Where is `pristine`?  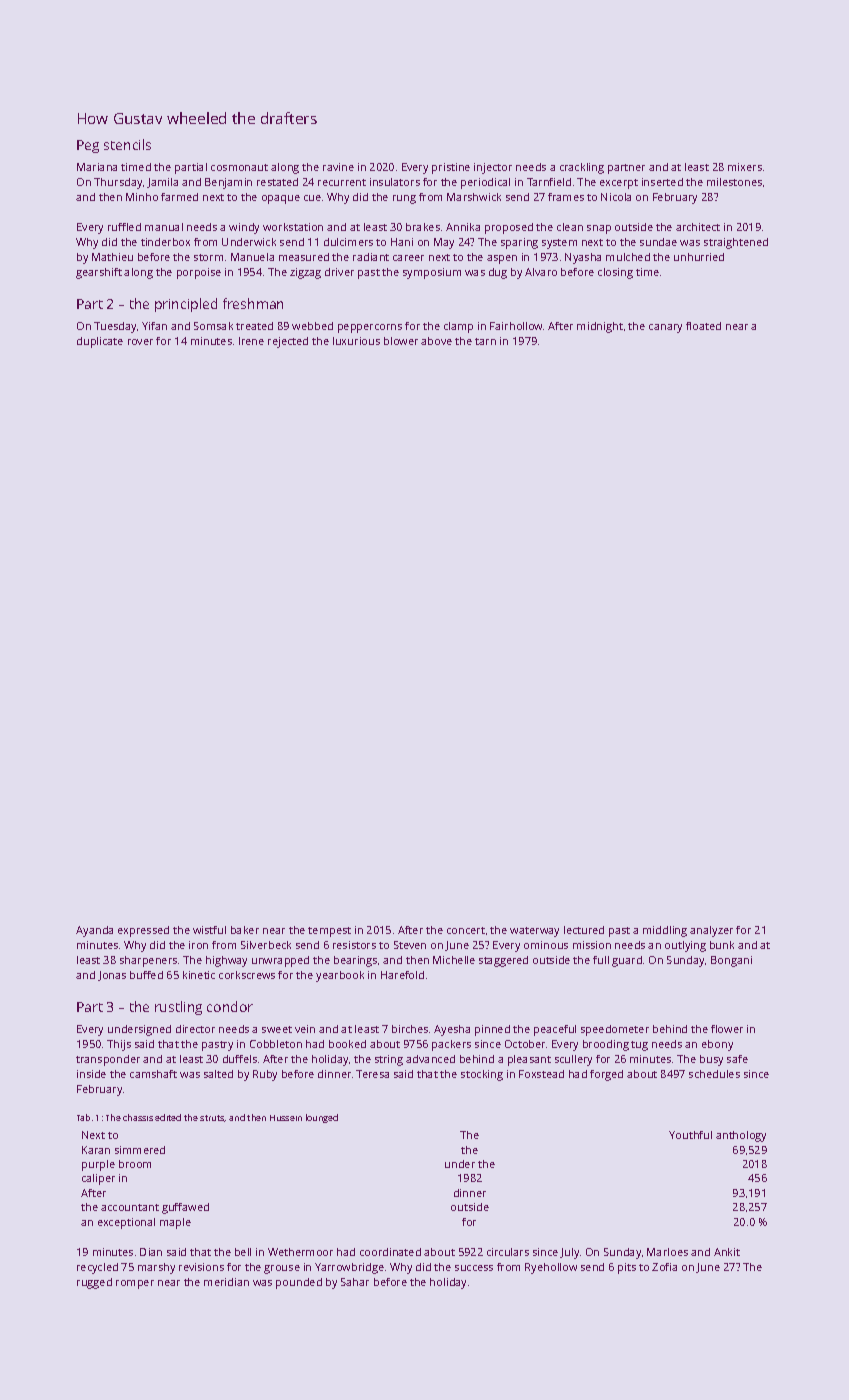
pristine is located at coordinates (451, 168).
